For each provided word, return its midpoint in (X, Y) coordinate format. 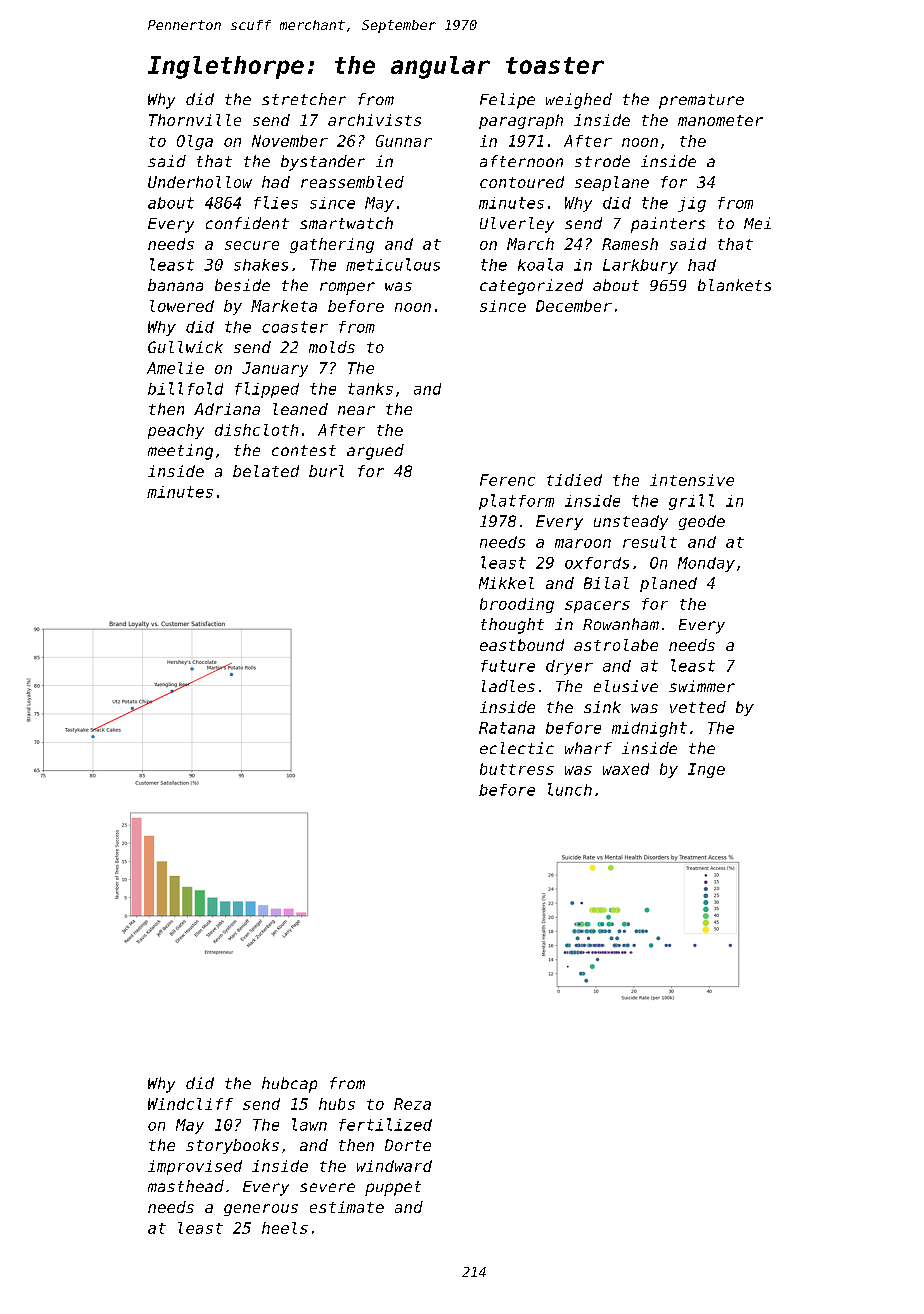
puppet (393, 1188)
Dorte (408, 1145)
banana (175, 285)
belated (266, 471)
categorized (531, 287)
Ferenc (507, 480)
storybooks (232, 1146)
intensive (692, 480)
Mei (757, 223)
